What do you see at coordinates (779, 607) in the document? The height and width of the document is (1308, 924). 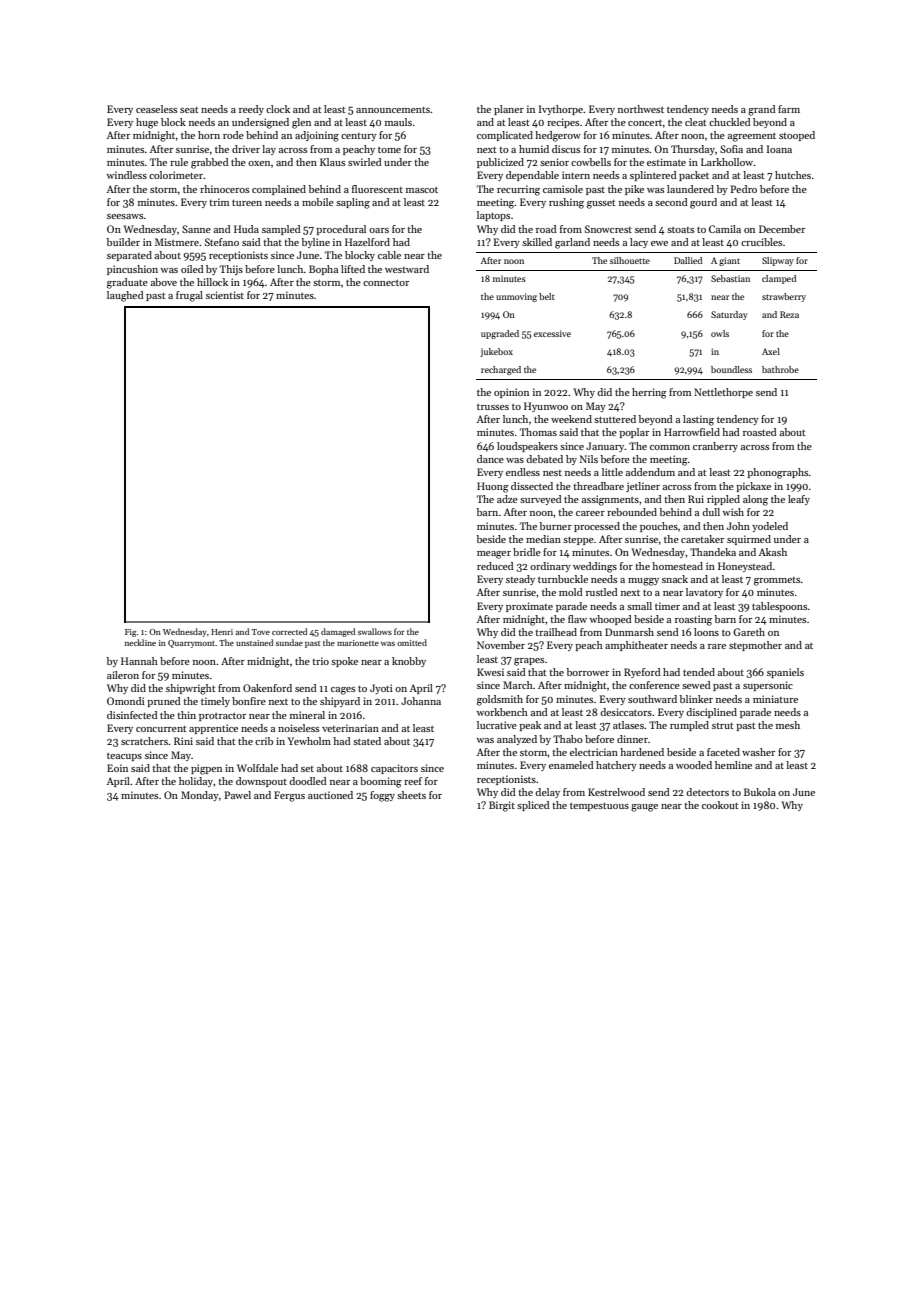 I see `tablespoons` at bounding box center [779, 607].
